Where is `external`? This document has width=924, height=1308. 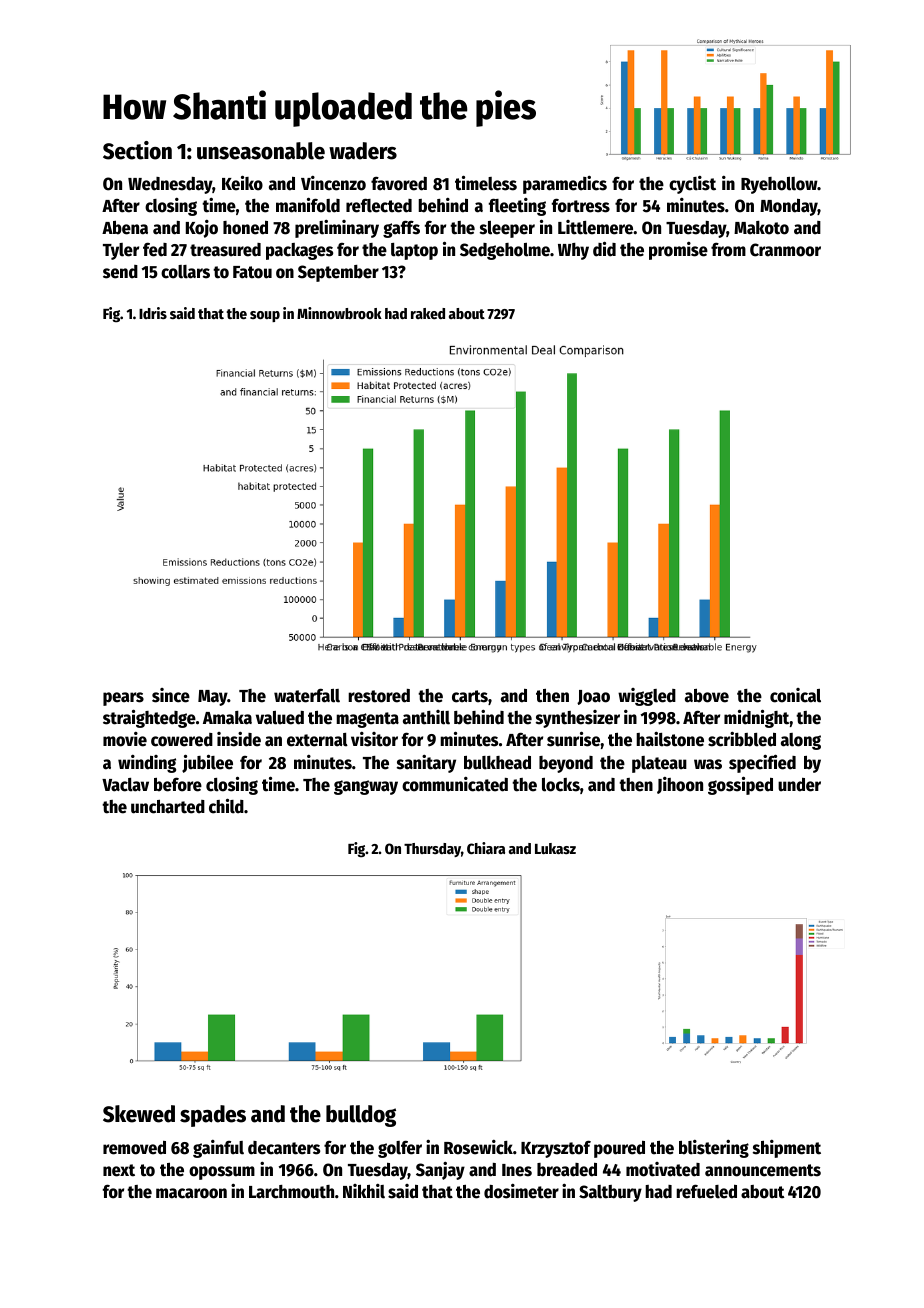 external is located at coordinates (317, 740).
